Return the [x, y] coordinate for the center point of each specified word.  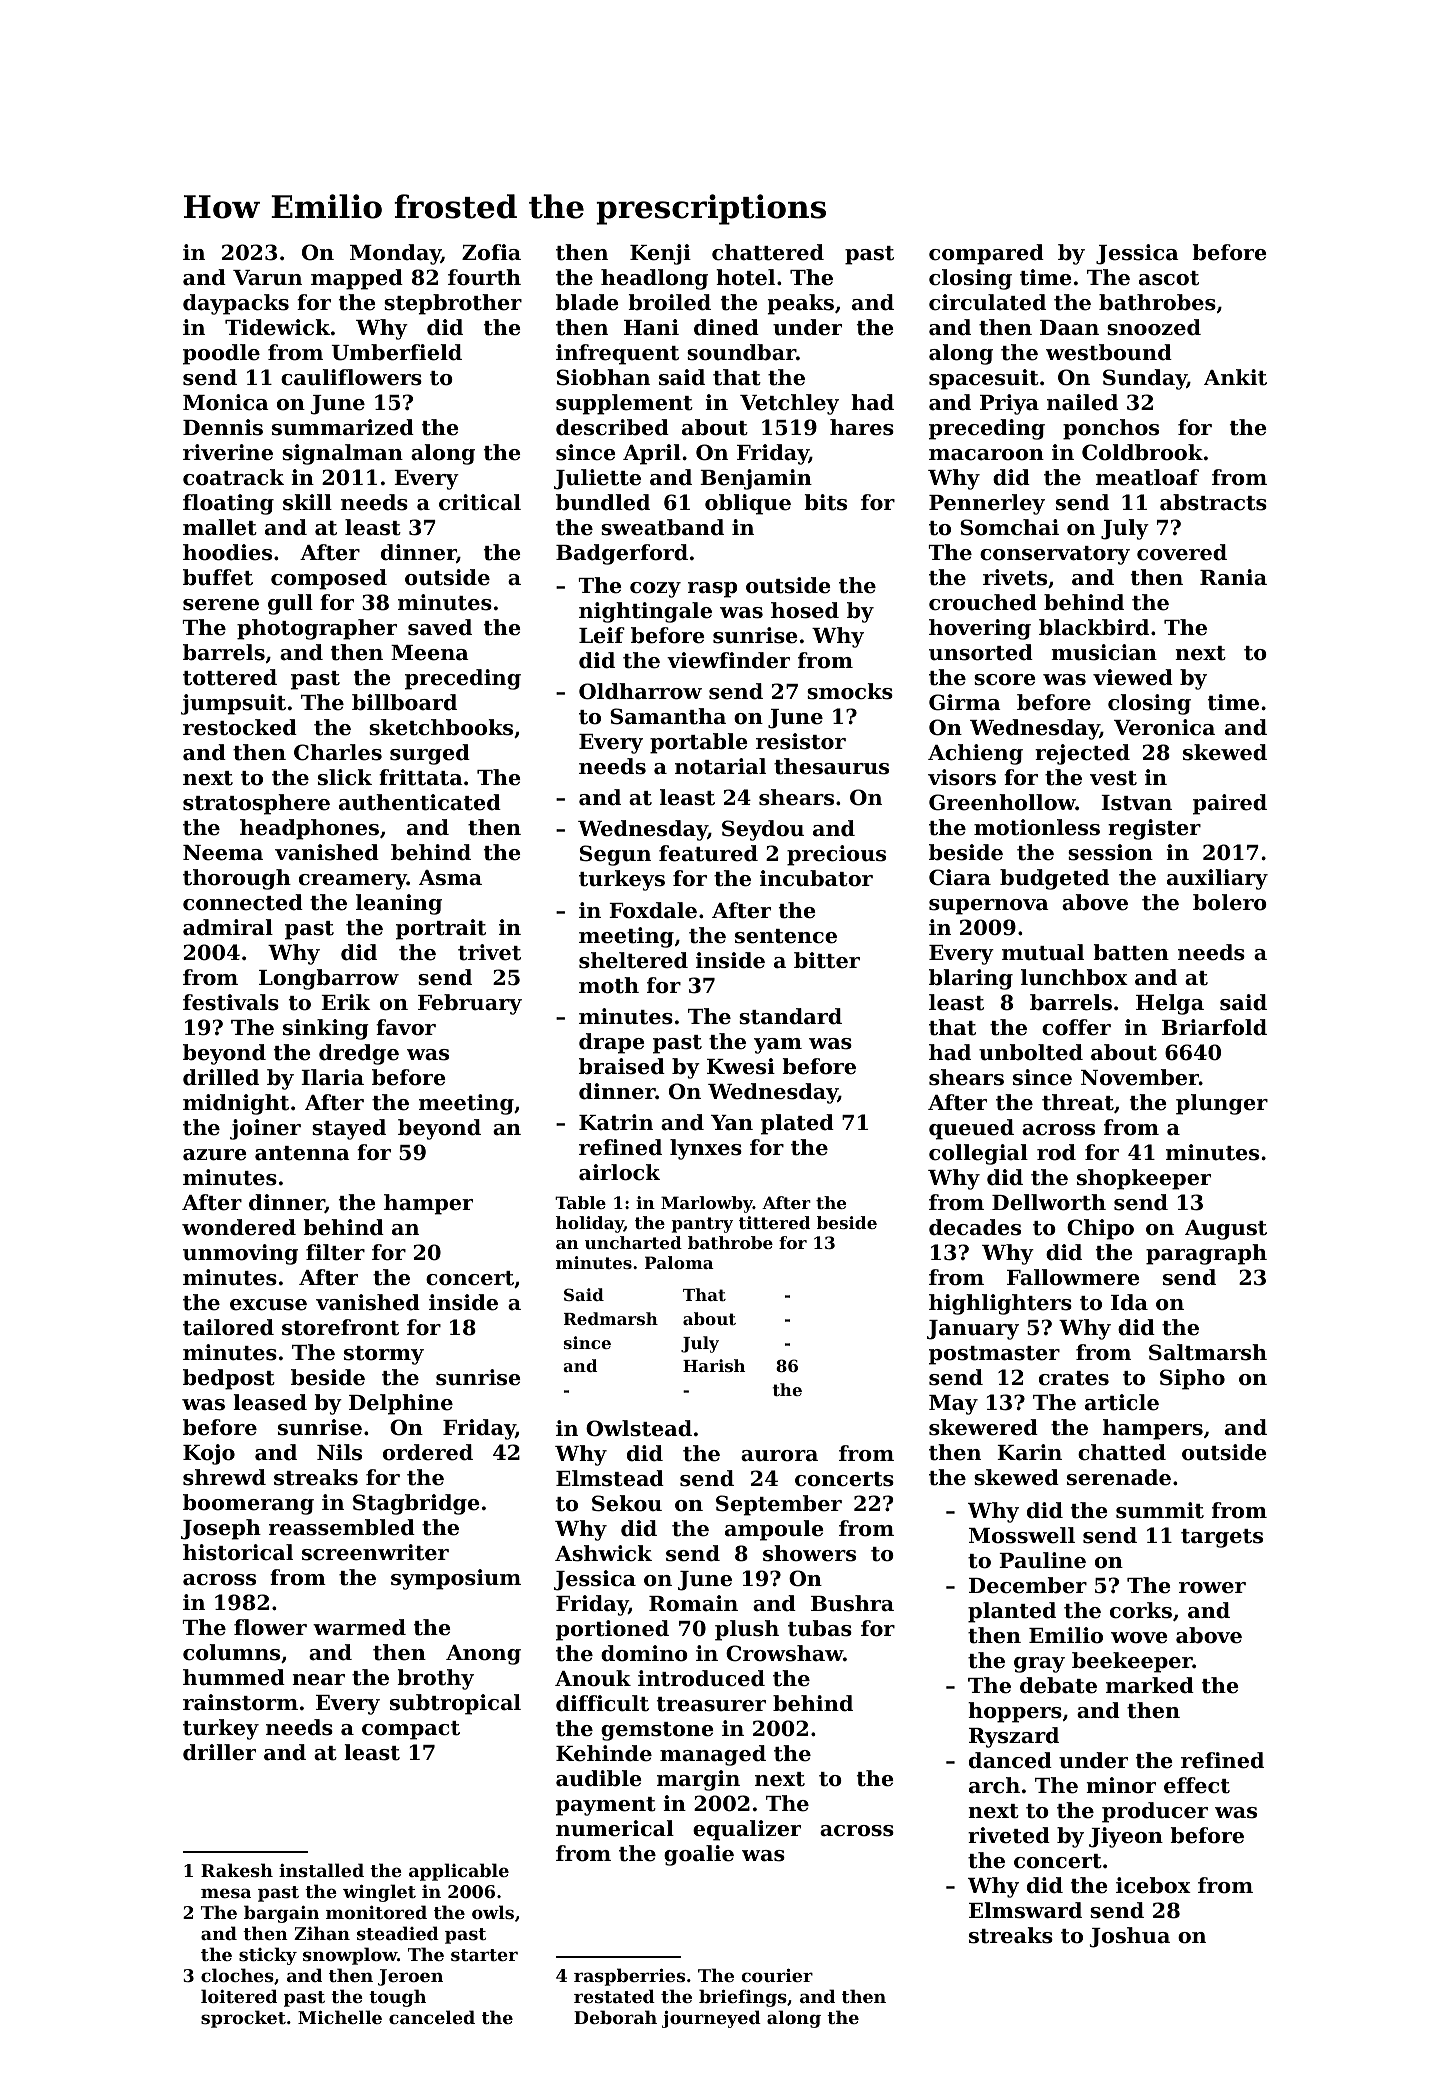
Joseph [221, 1529]
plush [747, 1630]
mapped [357, 279]
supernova [989, 907]
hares [862, 427]
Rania [1233, 577]
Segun [615, 855]
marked [1150, 1685]
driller [219, 1752]
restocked [240, 727]
